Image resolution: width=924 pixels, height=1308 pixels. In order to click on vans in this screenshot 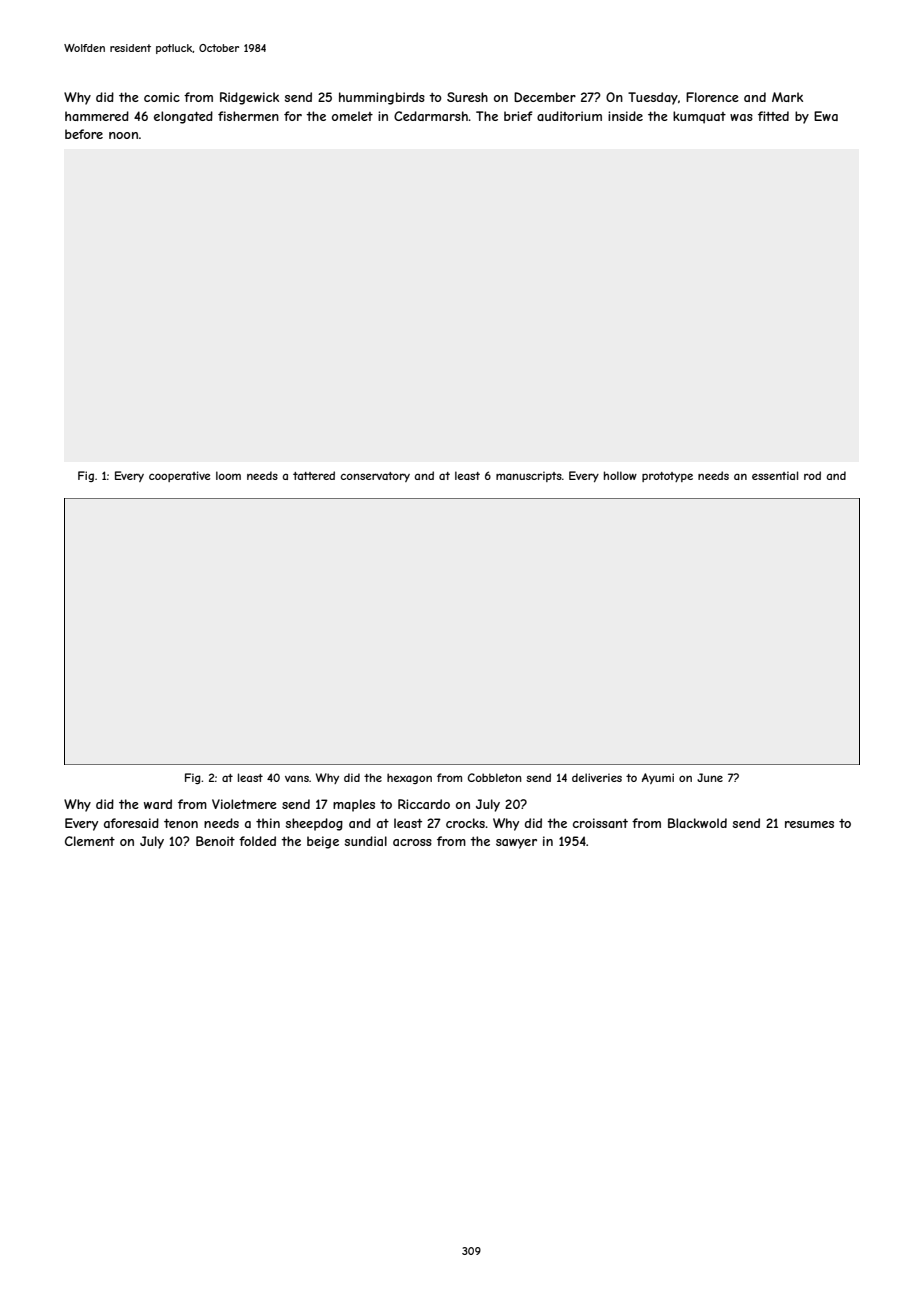, I will do `click(297, 778)`.
